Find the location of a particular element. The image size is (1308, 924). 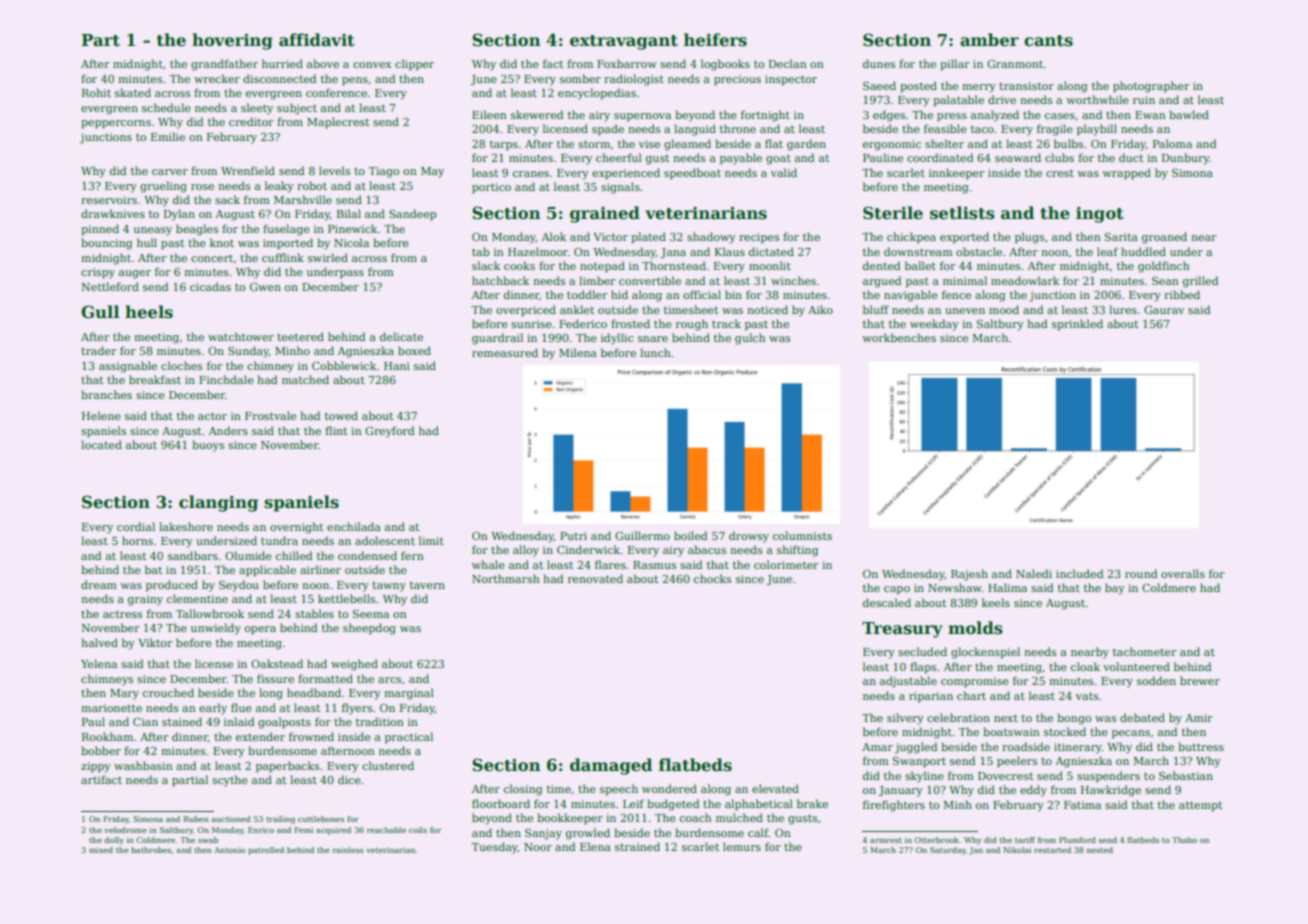

clanging is located at coordinates (218, 503).
